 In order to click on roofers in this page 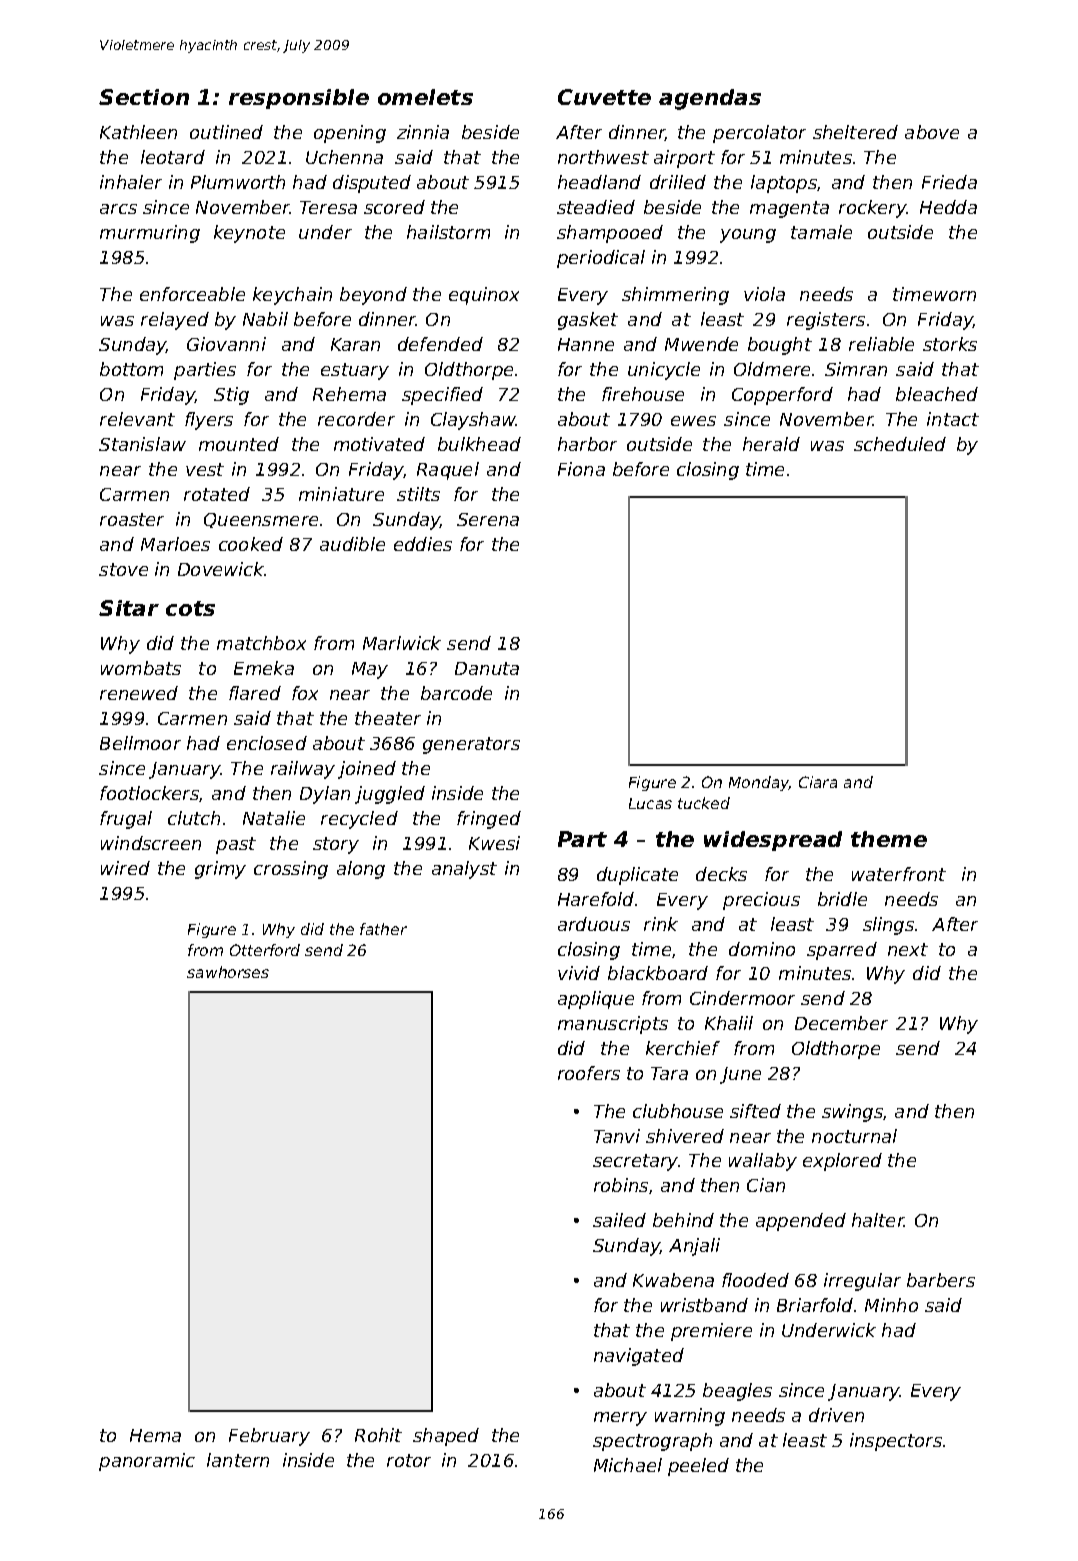, I will do `click(589, 1073)`.
